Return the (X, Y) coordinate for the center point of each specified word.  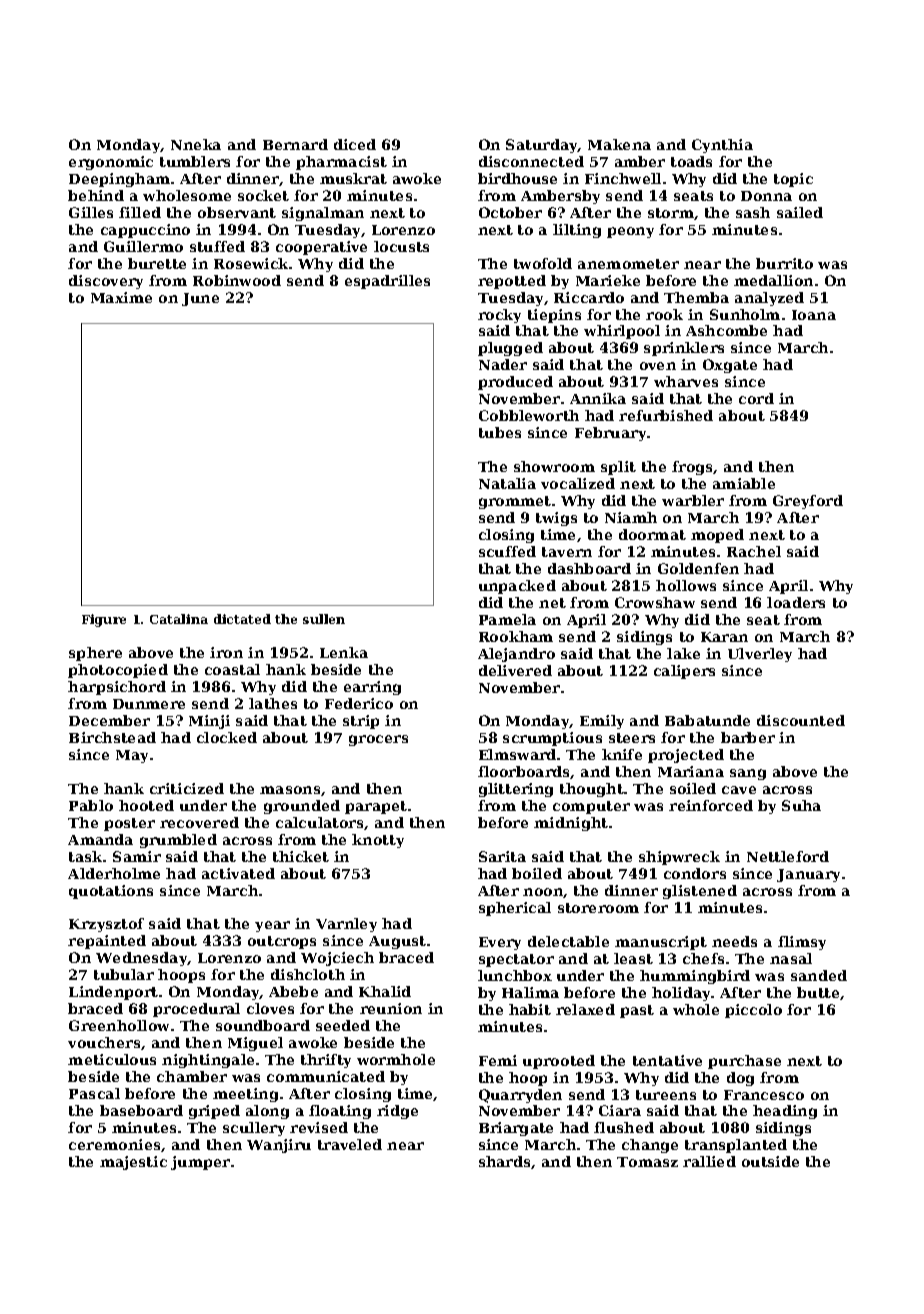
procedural (196, 1010)
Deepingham (119, 180)
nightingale (208, 1061)
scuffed (507, 551)
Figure (104, 620)
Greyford (808, 502)
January (808, 875)
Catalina (179, 619)
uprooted (559, 1062)
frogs (692, 468)
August (397, 942)
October (510, 212)
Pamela (507, 619)
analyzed (769, 299)
